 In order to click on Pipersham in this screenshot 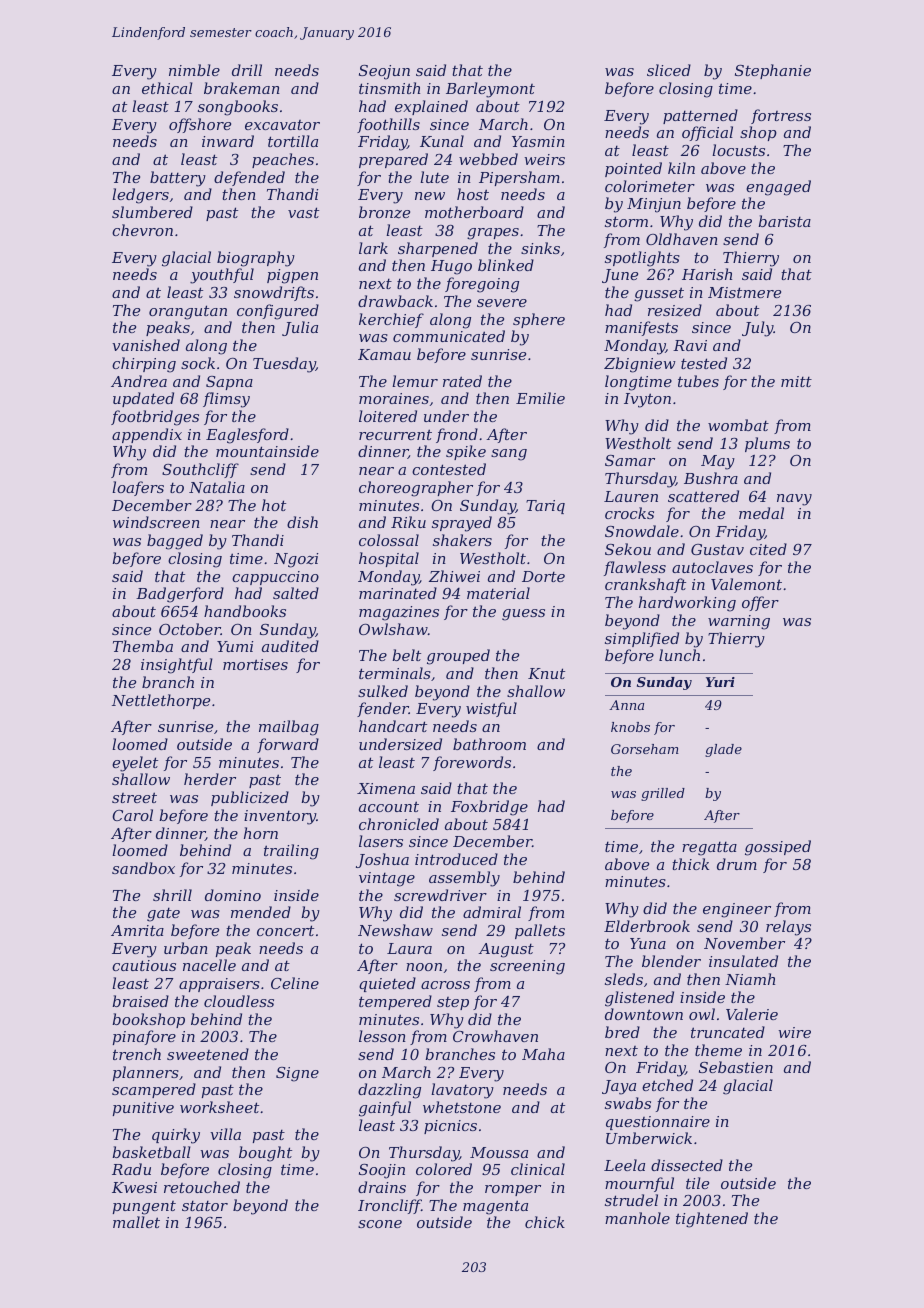, I will do `click(519, 178)`.
